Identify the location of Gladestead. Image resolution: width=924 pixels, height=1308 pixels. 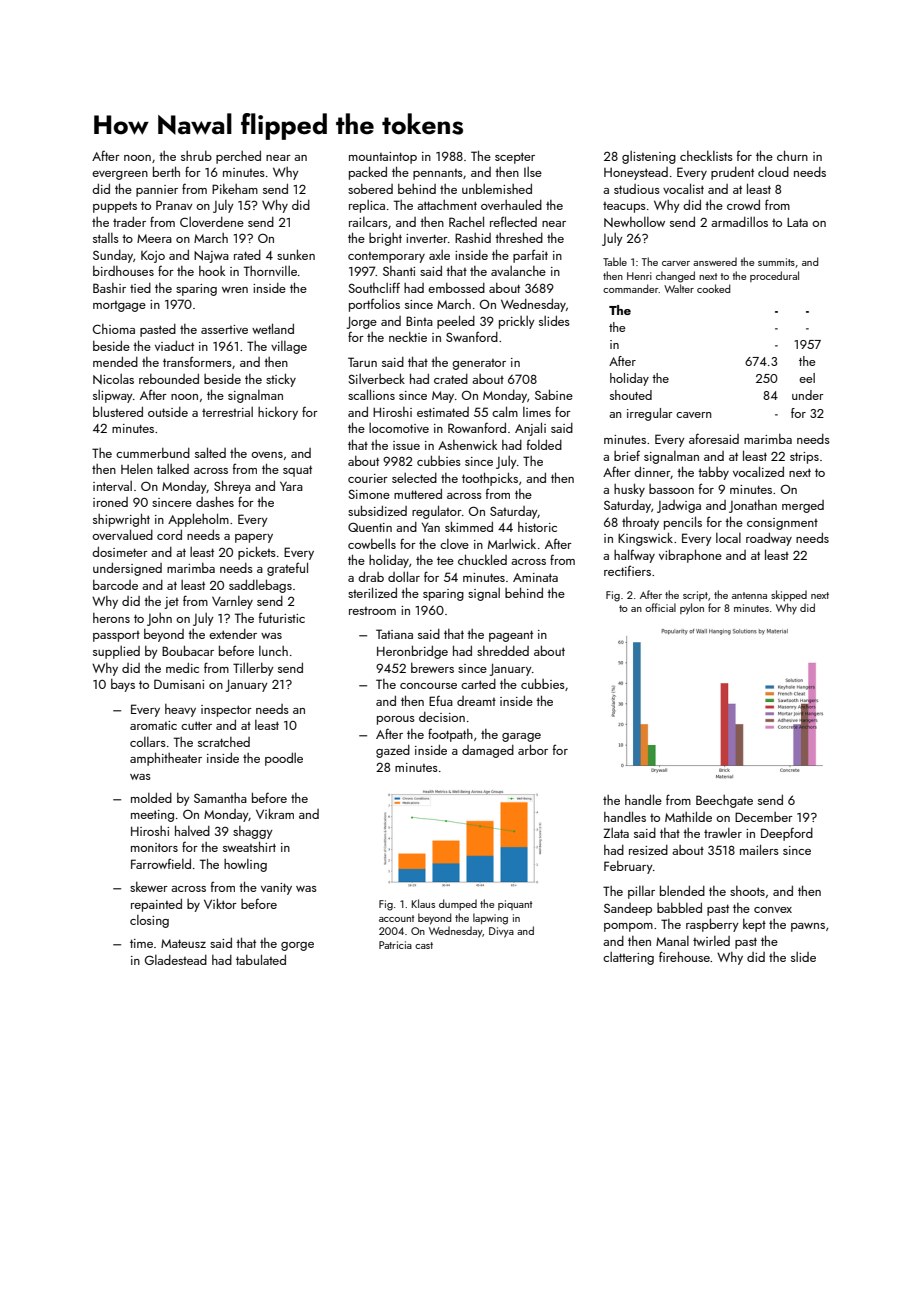
(176, 960).
